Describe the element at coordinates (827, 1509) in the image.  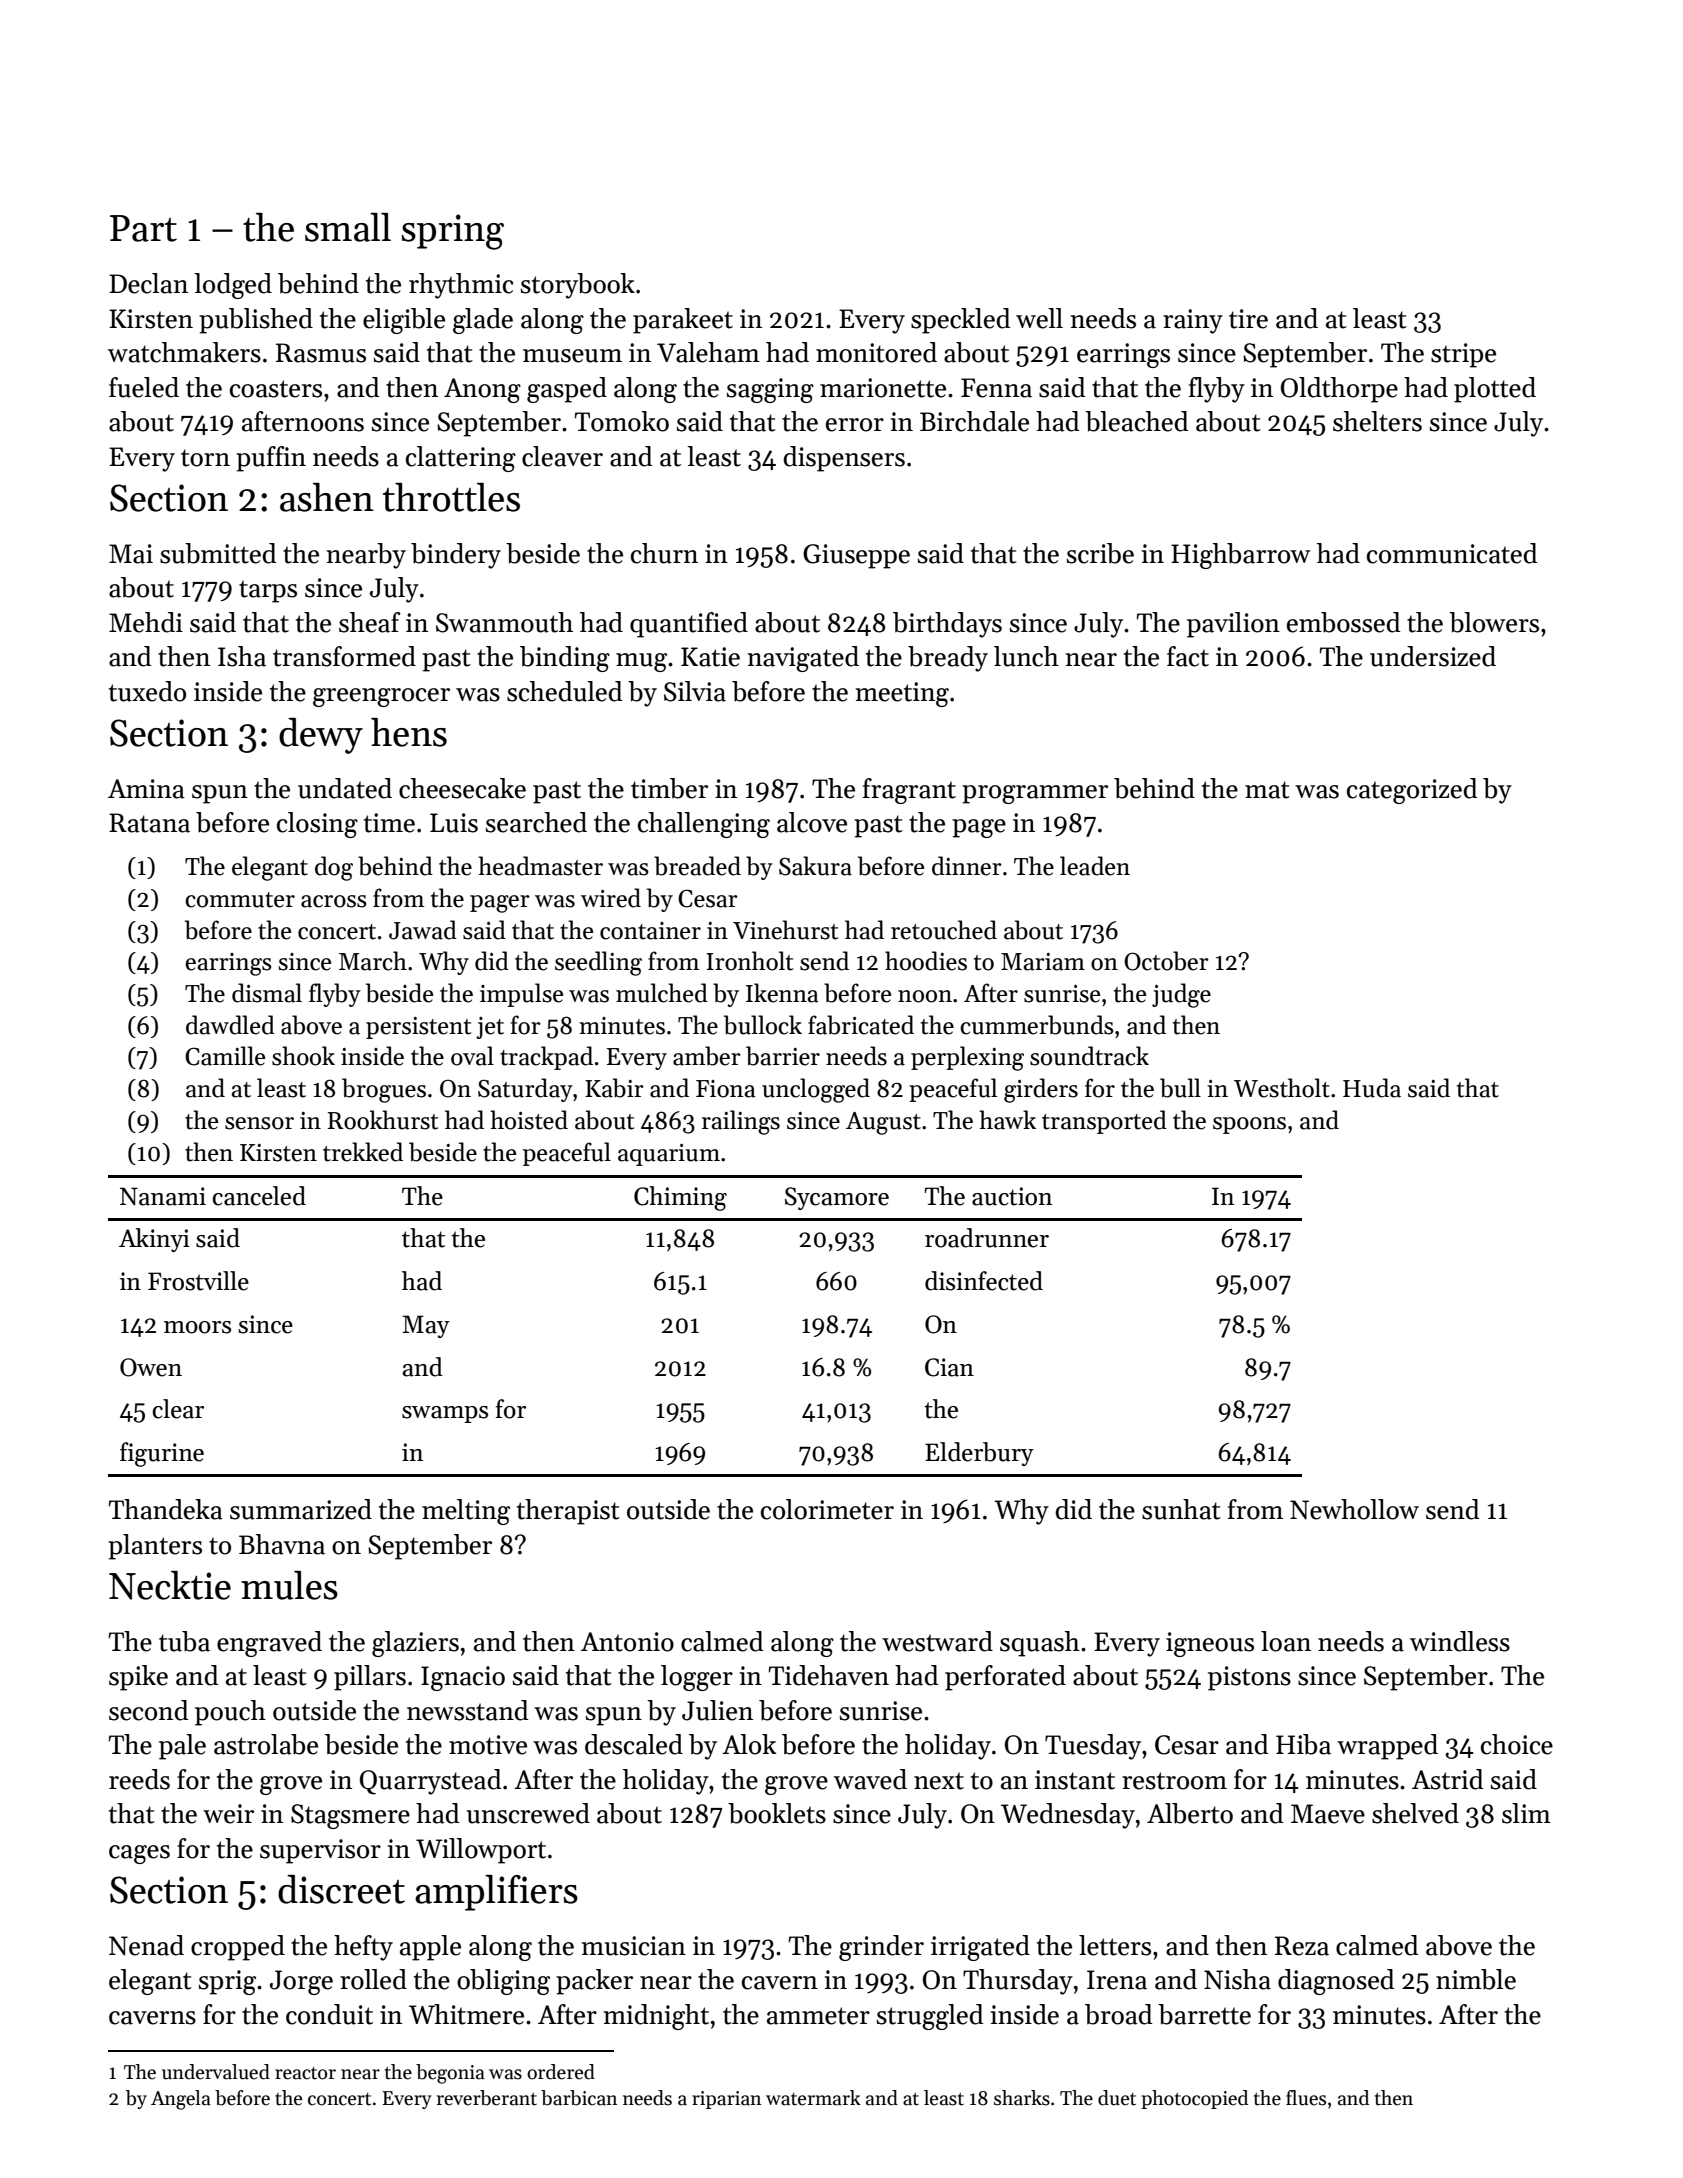
I see `colorimeter` at that location.
